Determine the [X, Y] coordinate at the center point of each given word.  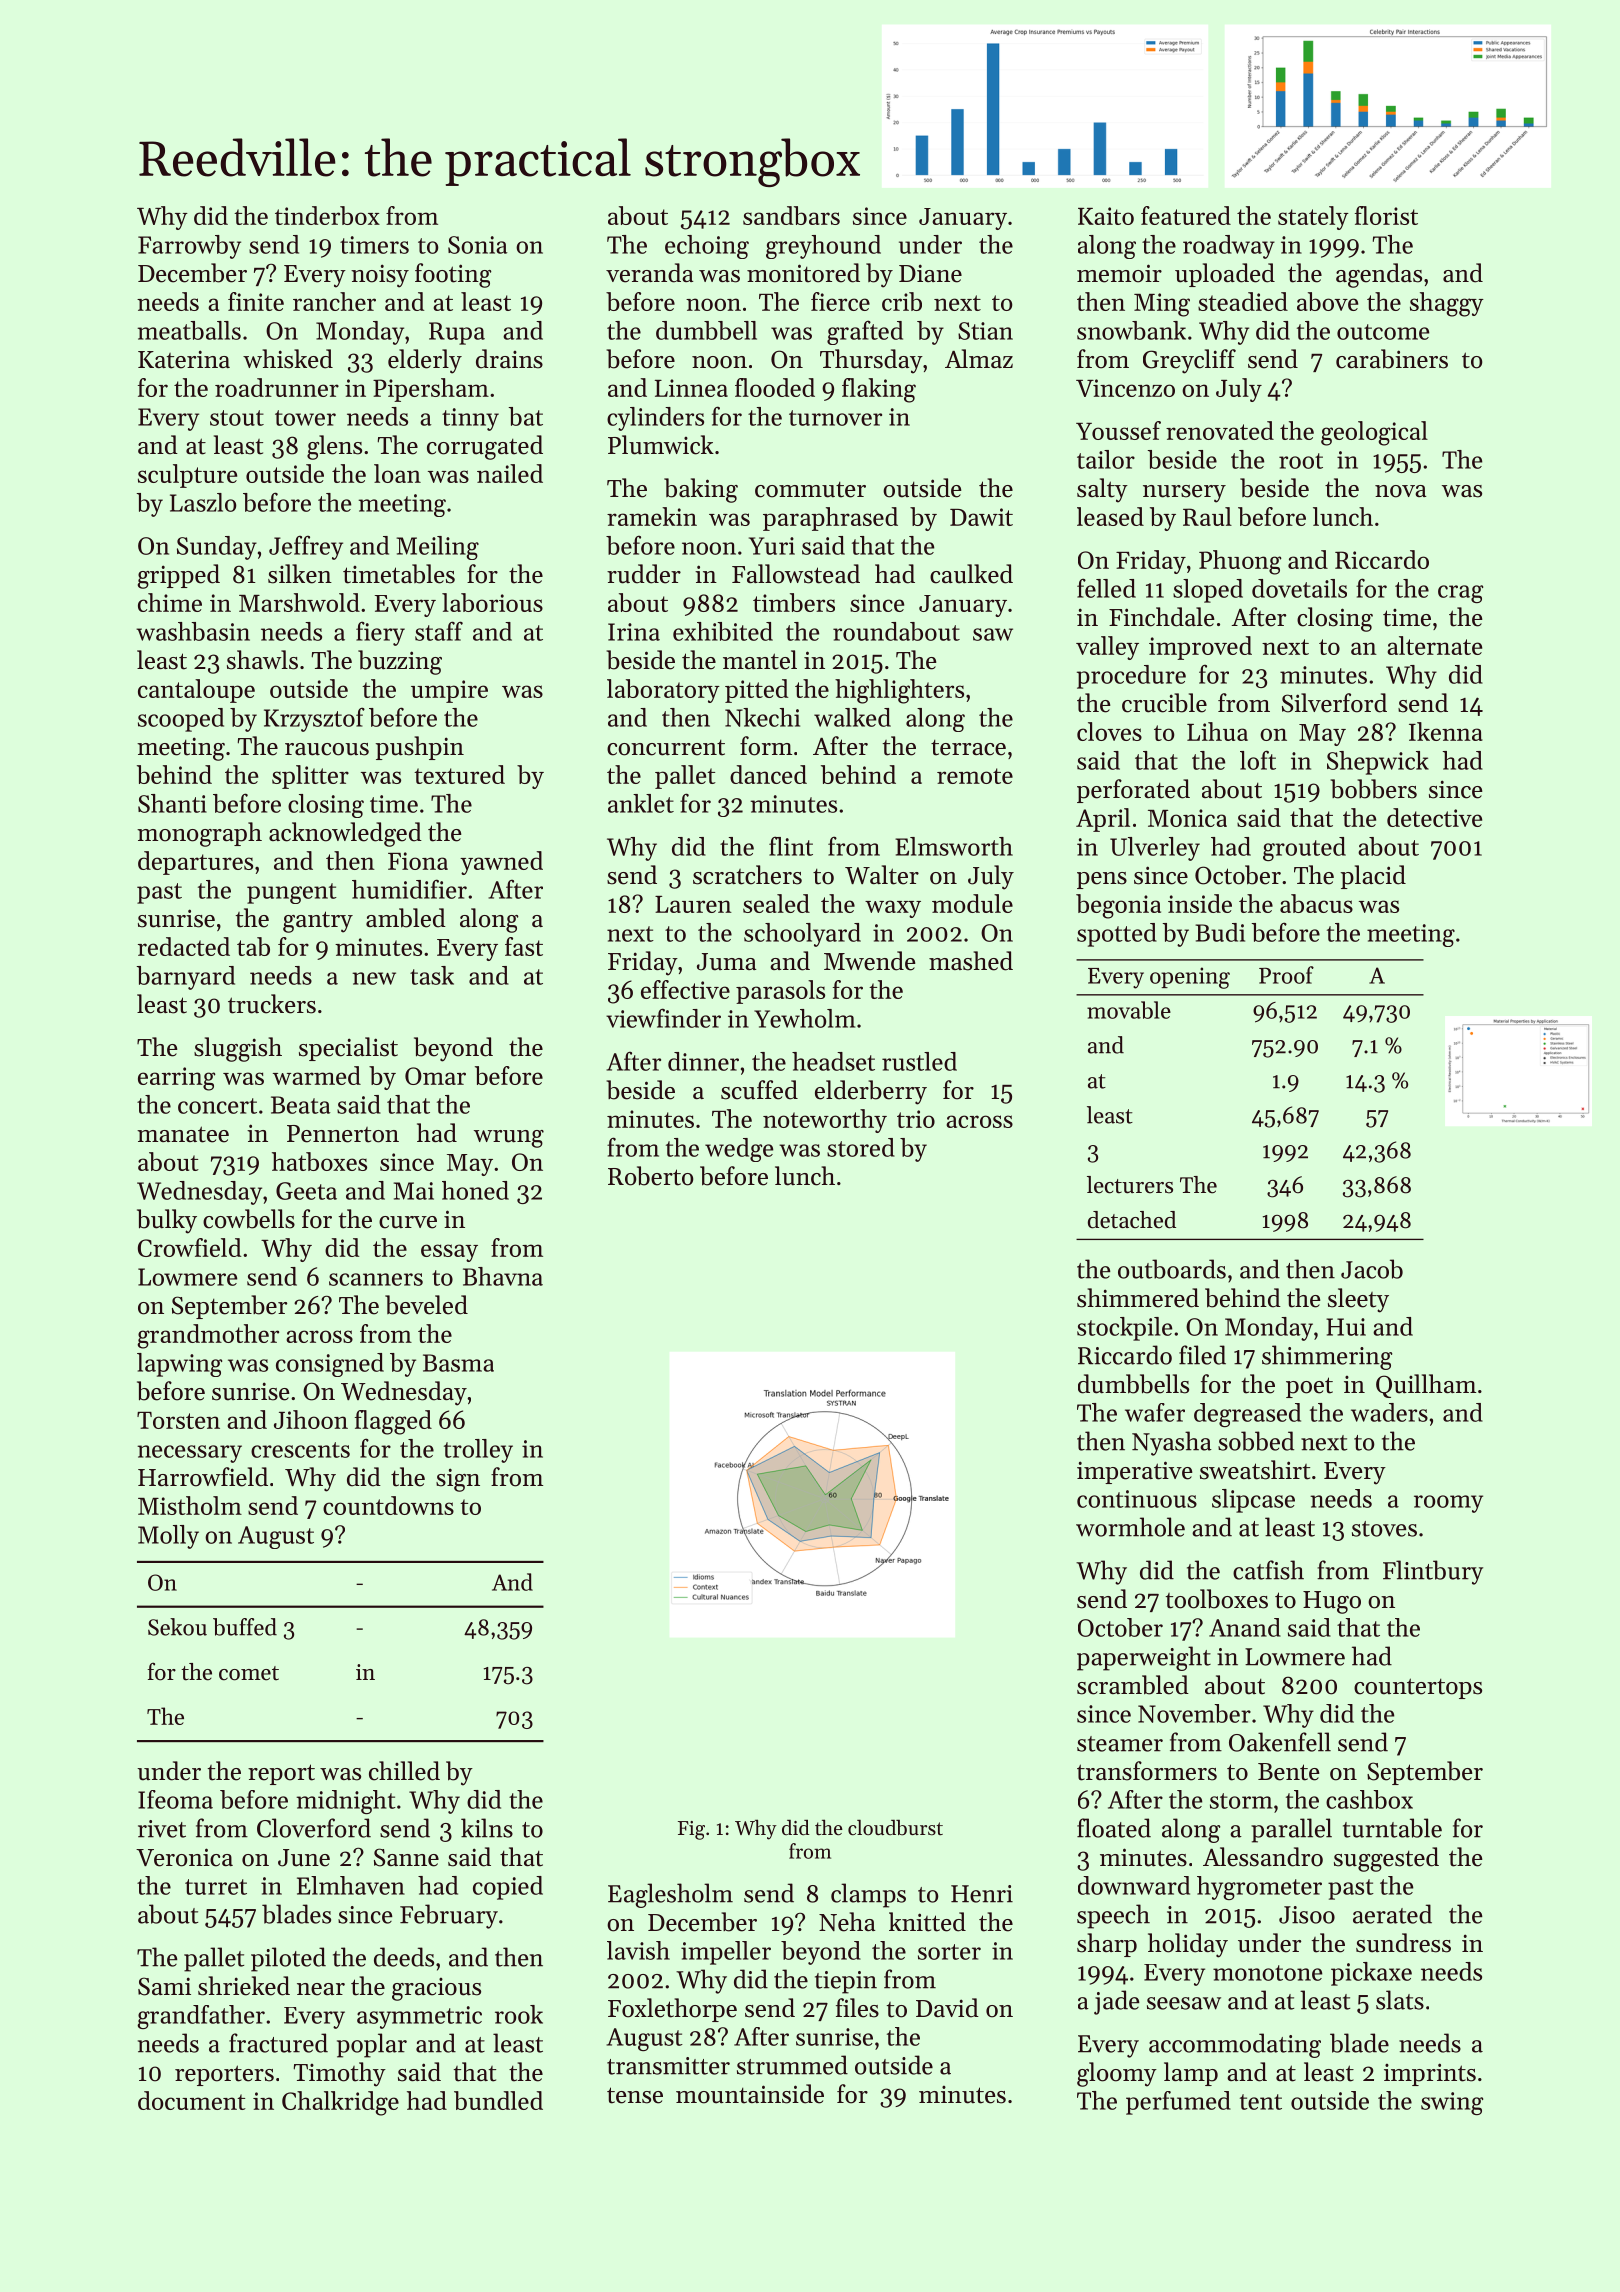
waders [1389, 1412]
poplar [372, 2045]
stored [861, 1147]
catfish [1268, 1570]
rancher [334, 301]
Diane [930, 273]
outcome [1383, 332]
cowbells [249, 1219]
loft [1258, 760]
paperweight [1144, 1658]
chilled [404, 1771]
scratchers [747, 875]
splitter [310, 777]
